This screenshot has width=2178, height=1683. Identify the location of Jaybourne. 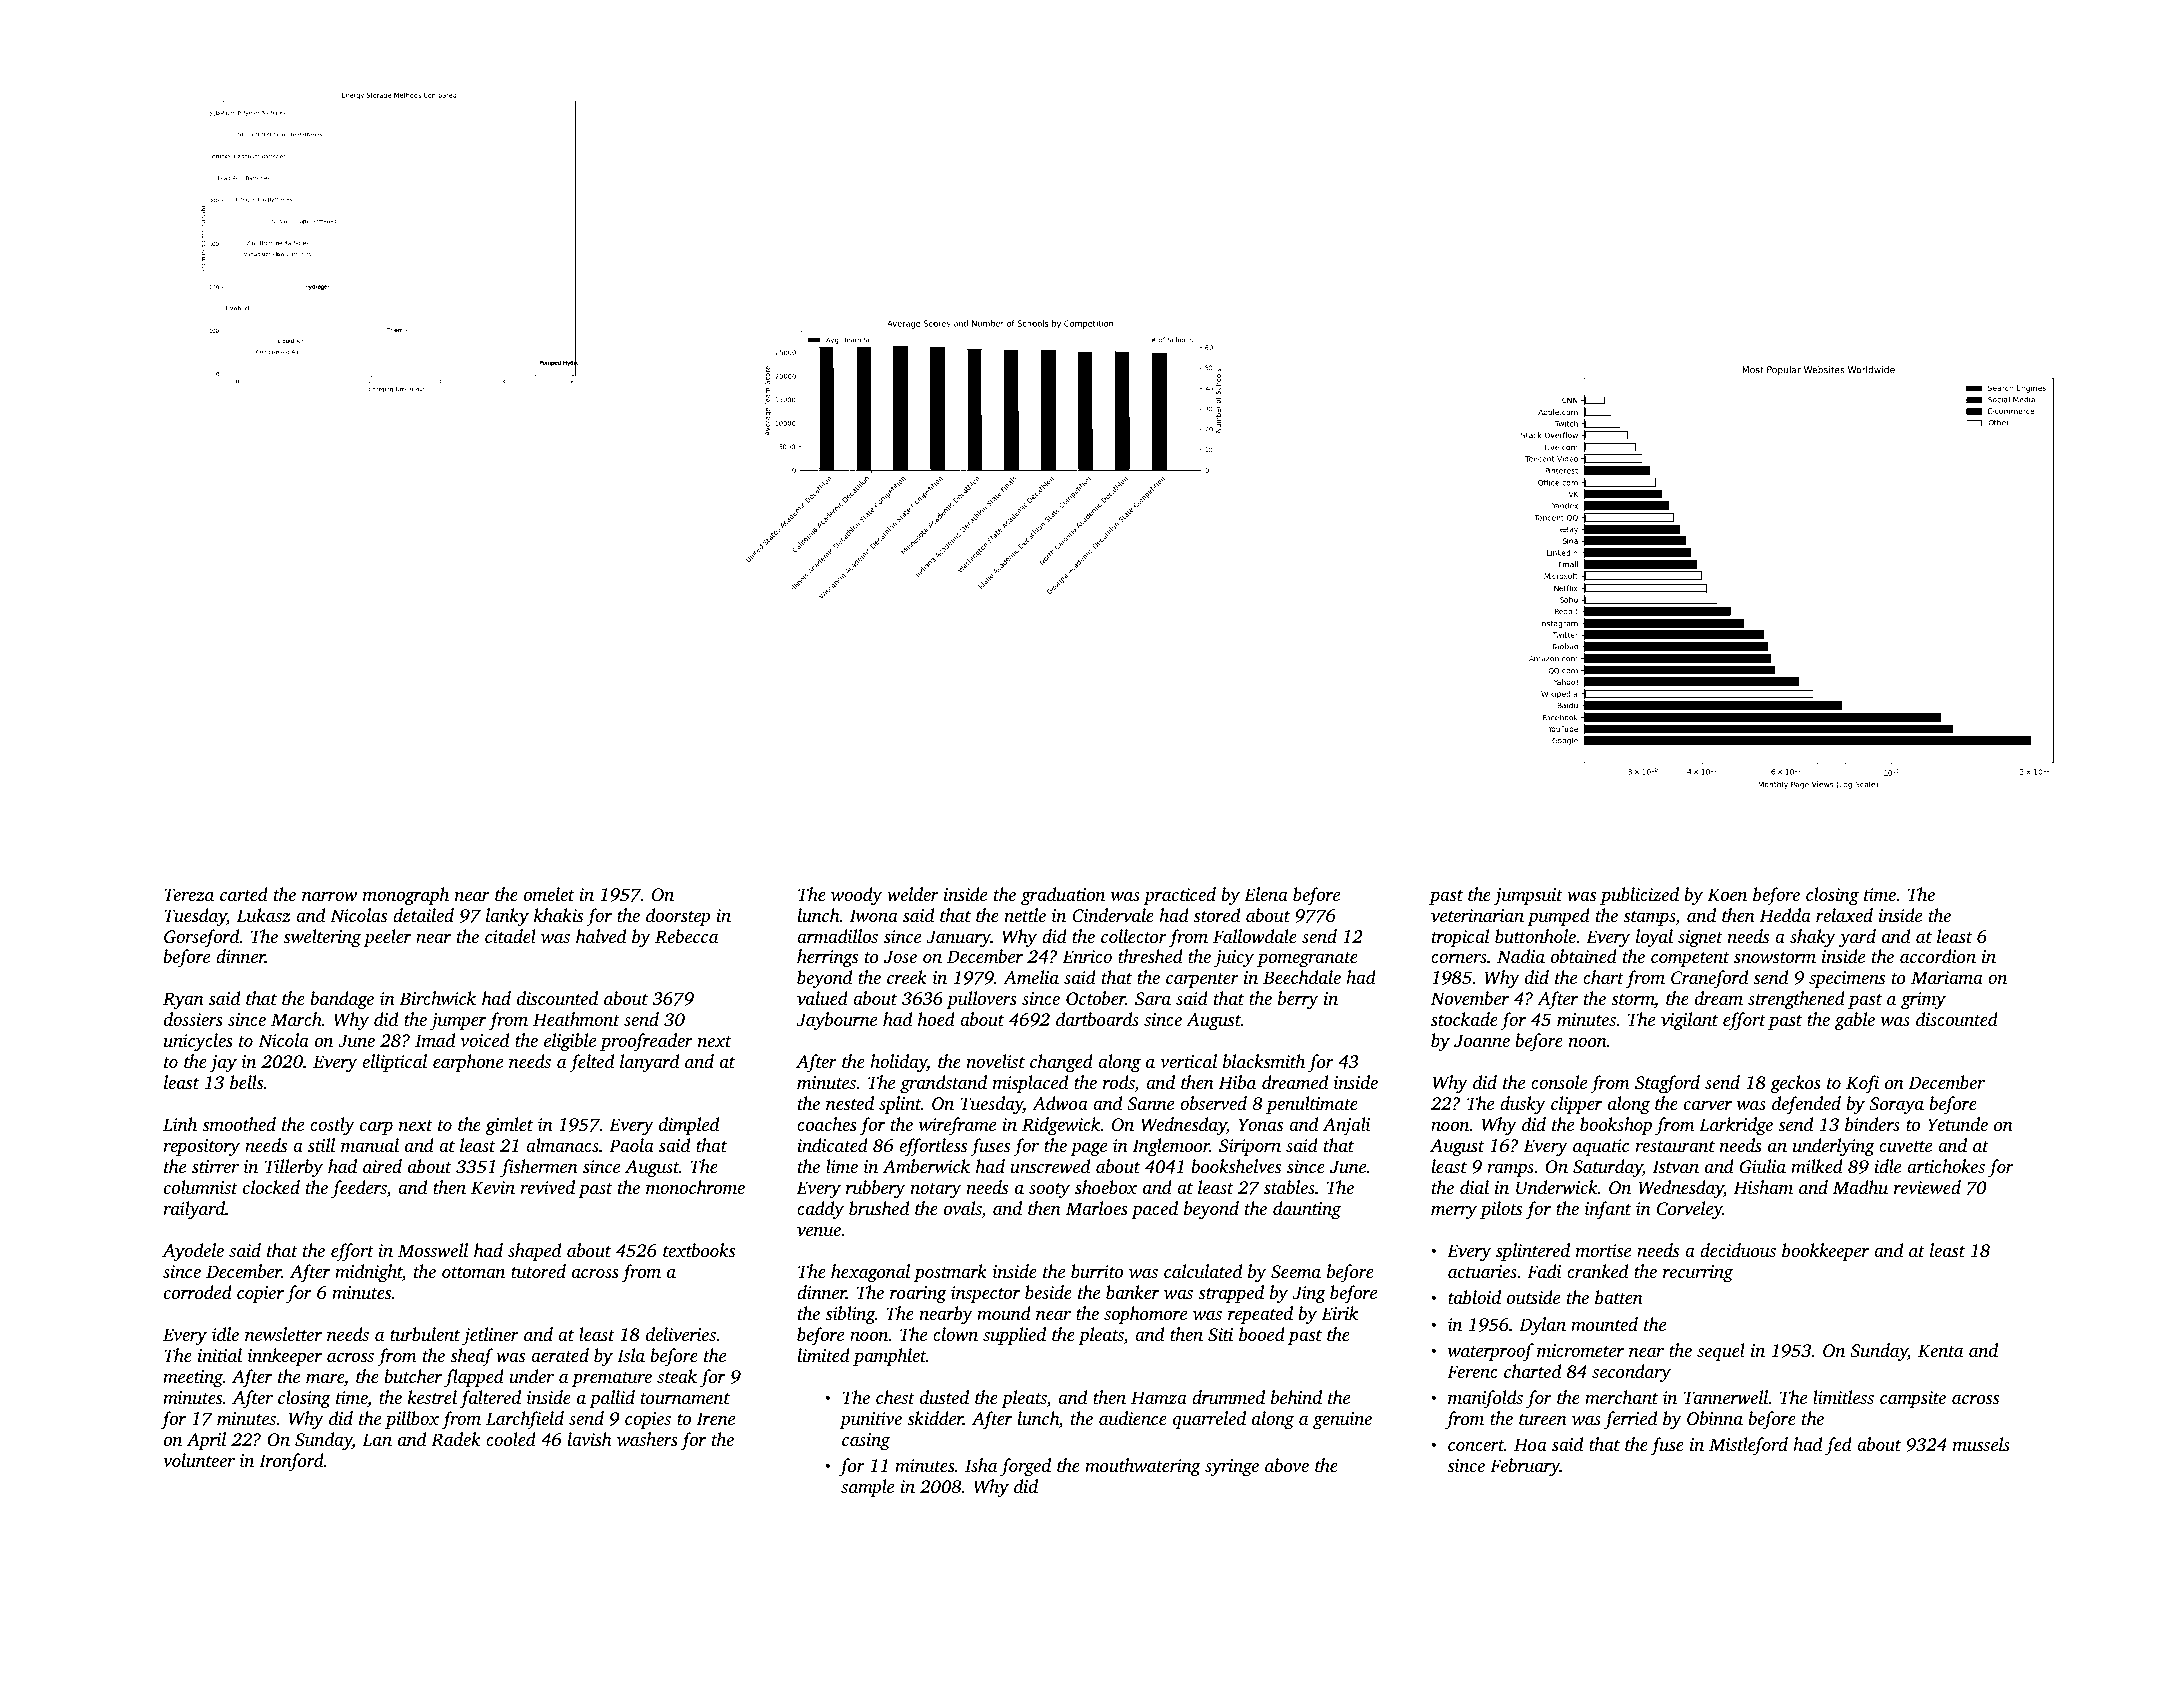
(837, 1021).
